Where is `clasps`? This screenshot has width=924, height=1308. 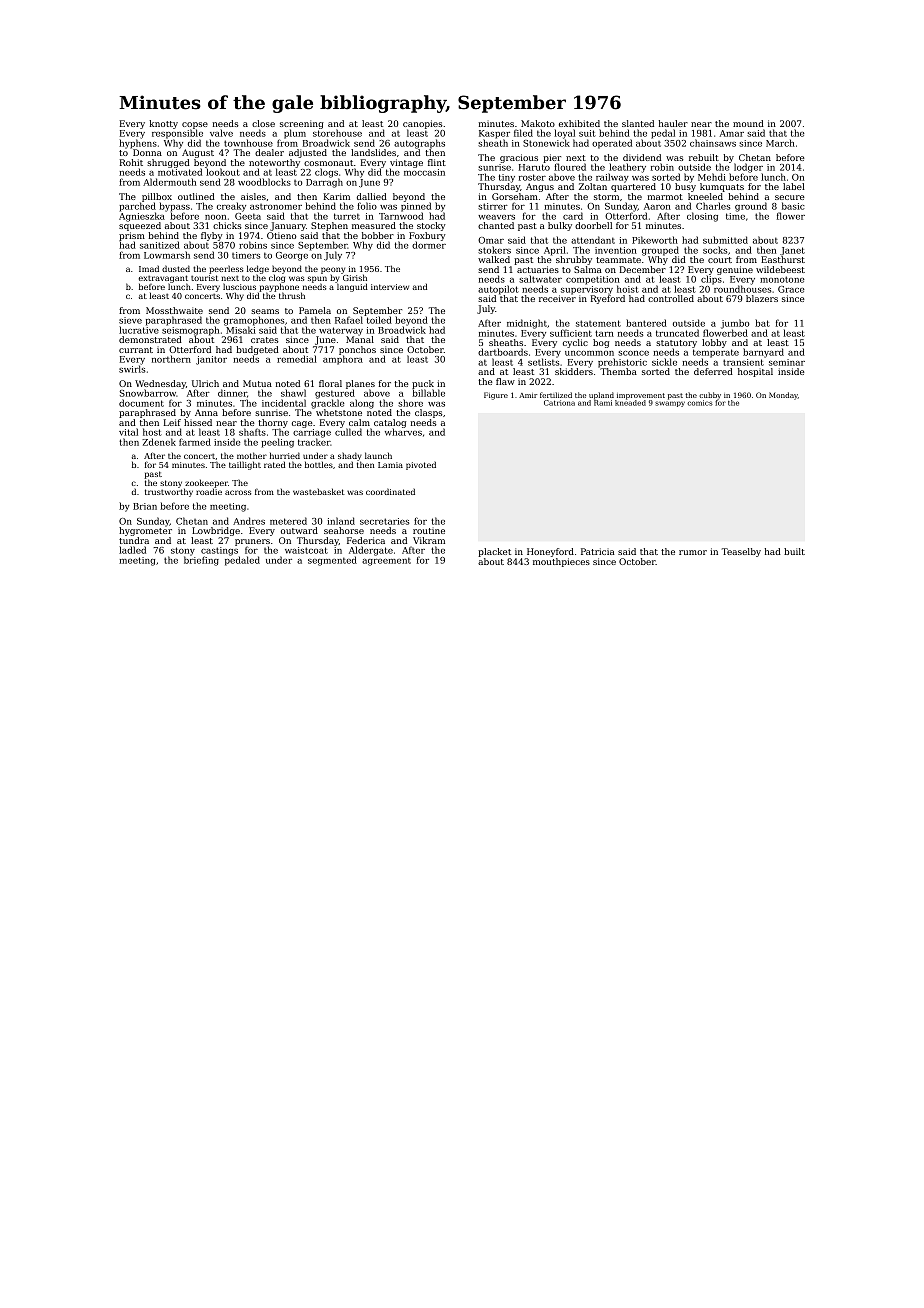
clasps is located at coordinates (429, 413).
